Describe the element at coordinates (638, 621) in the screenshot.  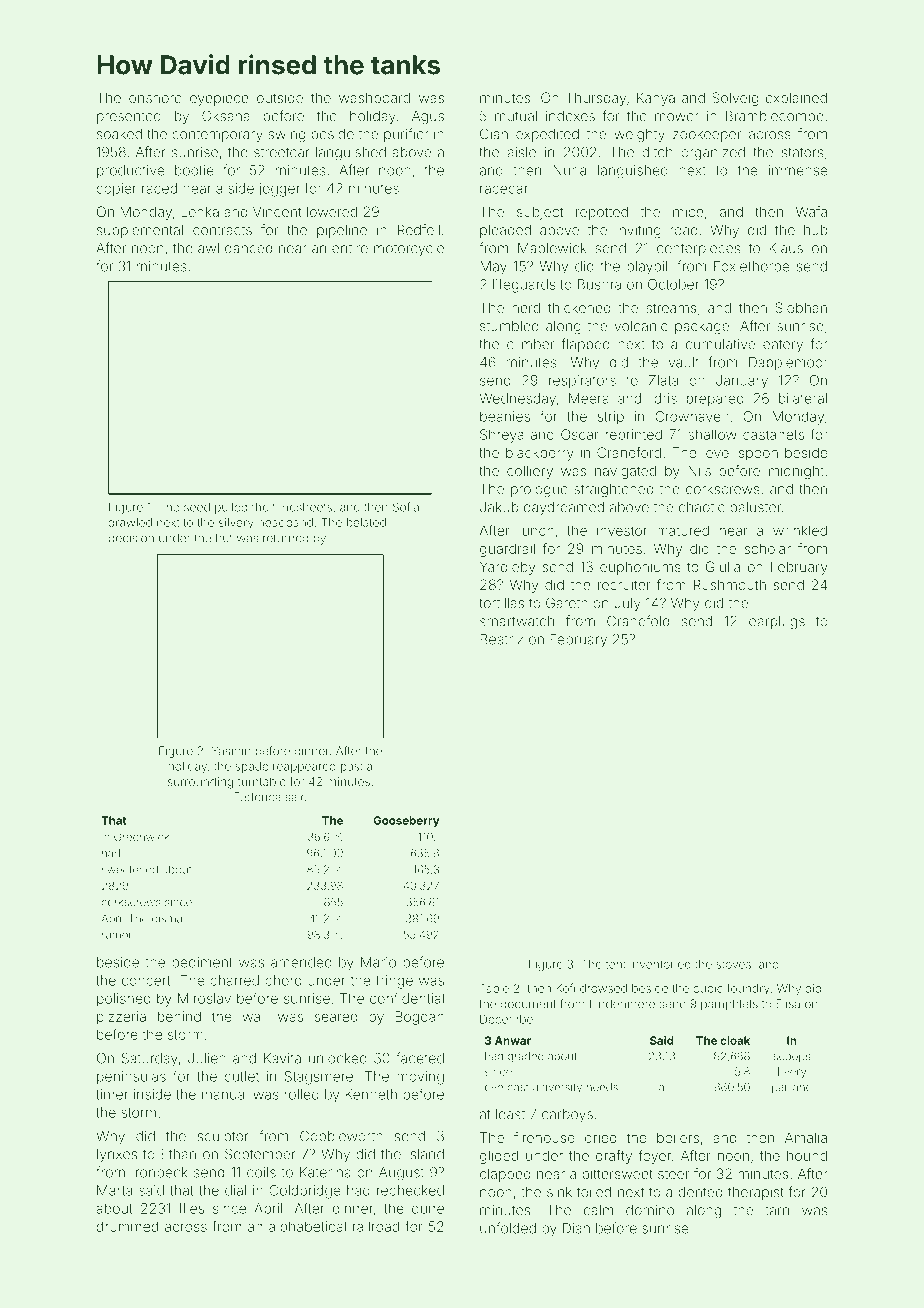
I see `Cranefold` at that location.
